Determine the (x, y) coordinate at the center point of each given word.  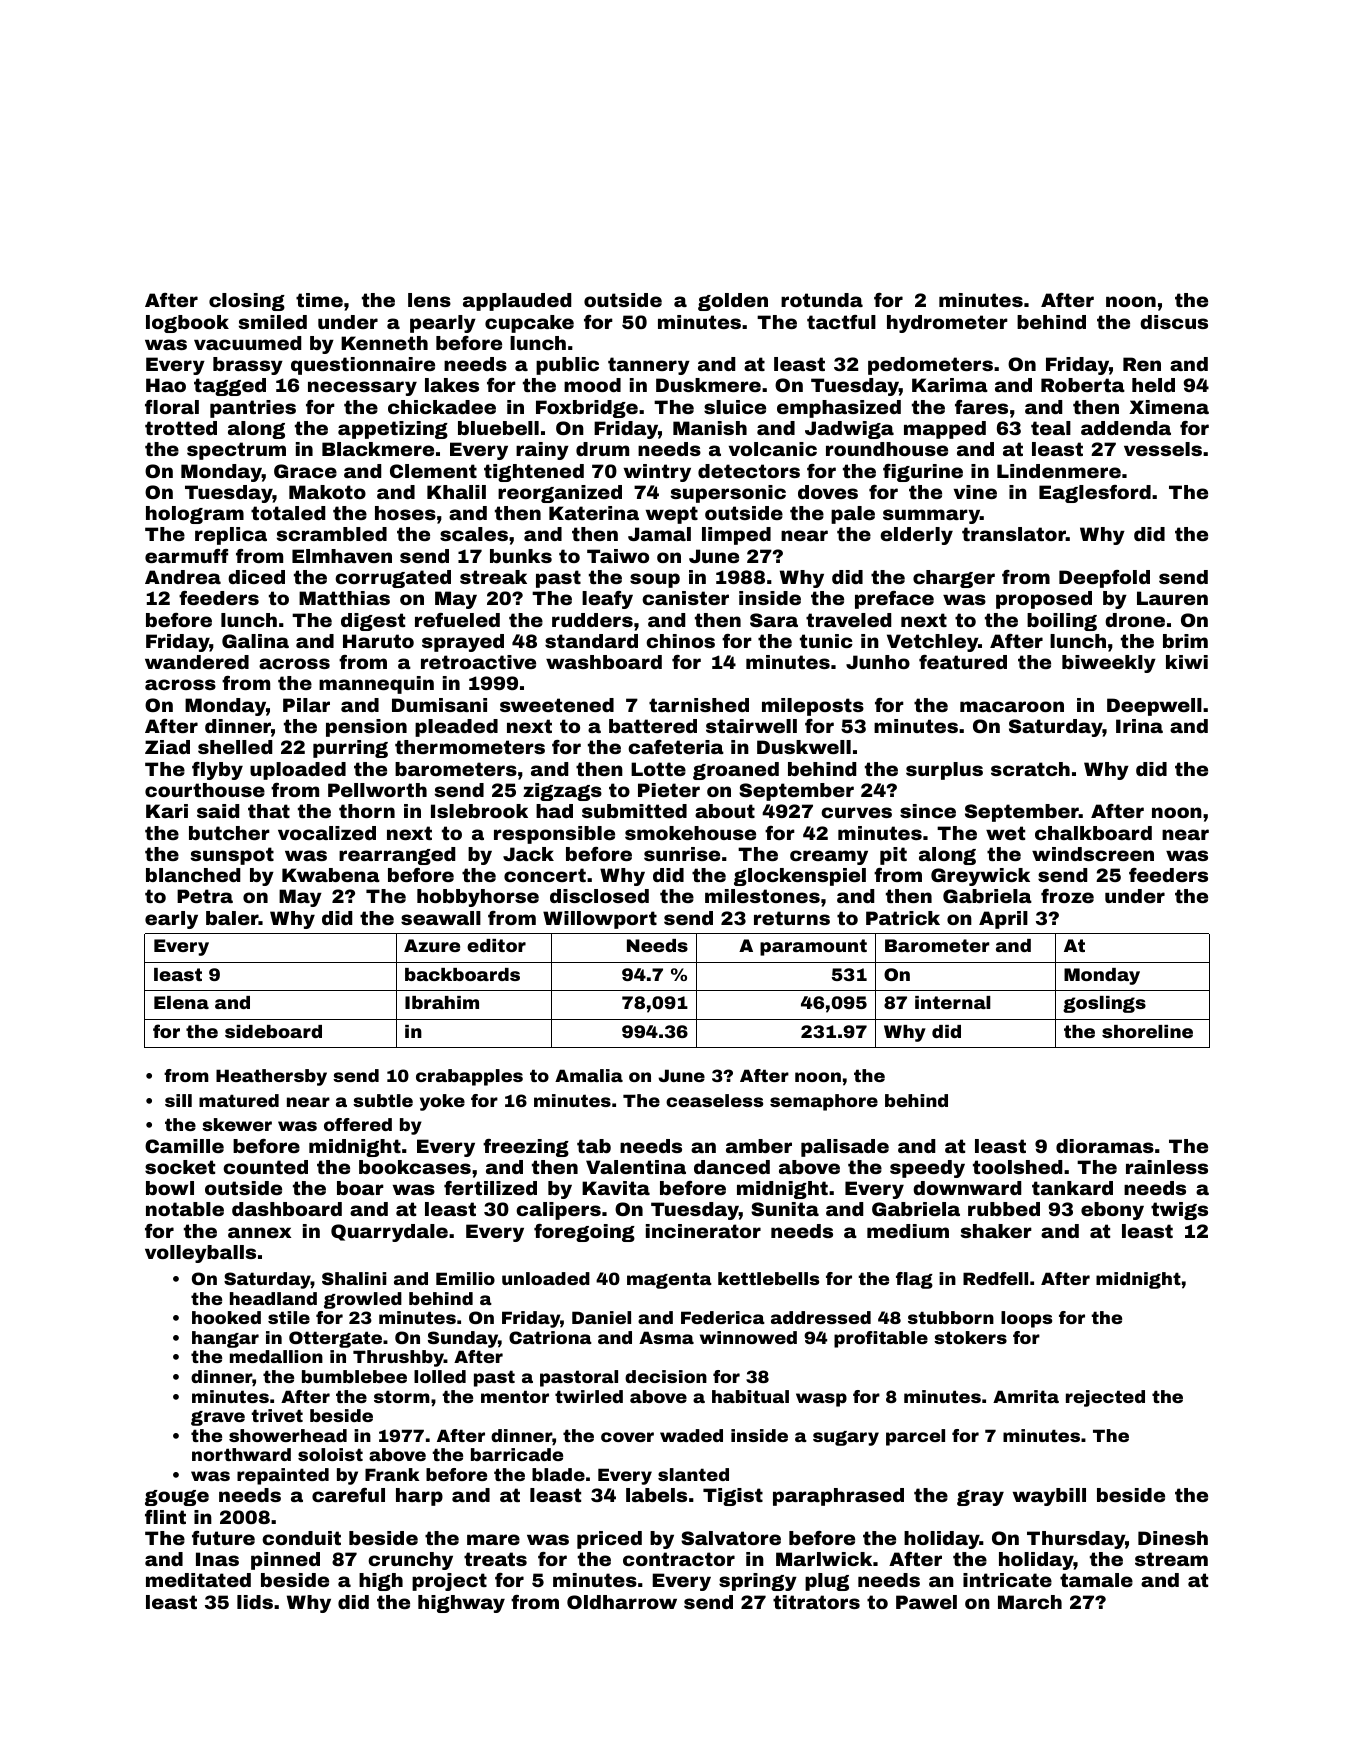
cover (627, 1437)
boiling (1062, 622)
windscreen (1093, 854)
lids (255, 1602)
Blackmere (378, 449)
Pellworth (377, 790)
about (725, 811)
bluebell (498, 428)
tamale (1096, 1580)
